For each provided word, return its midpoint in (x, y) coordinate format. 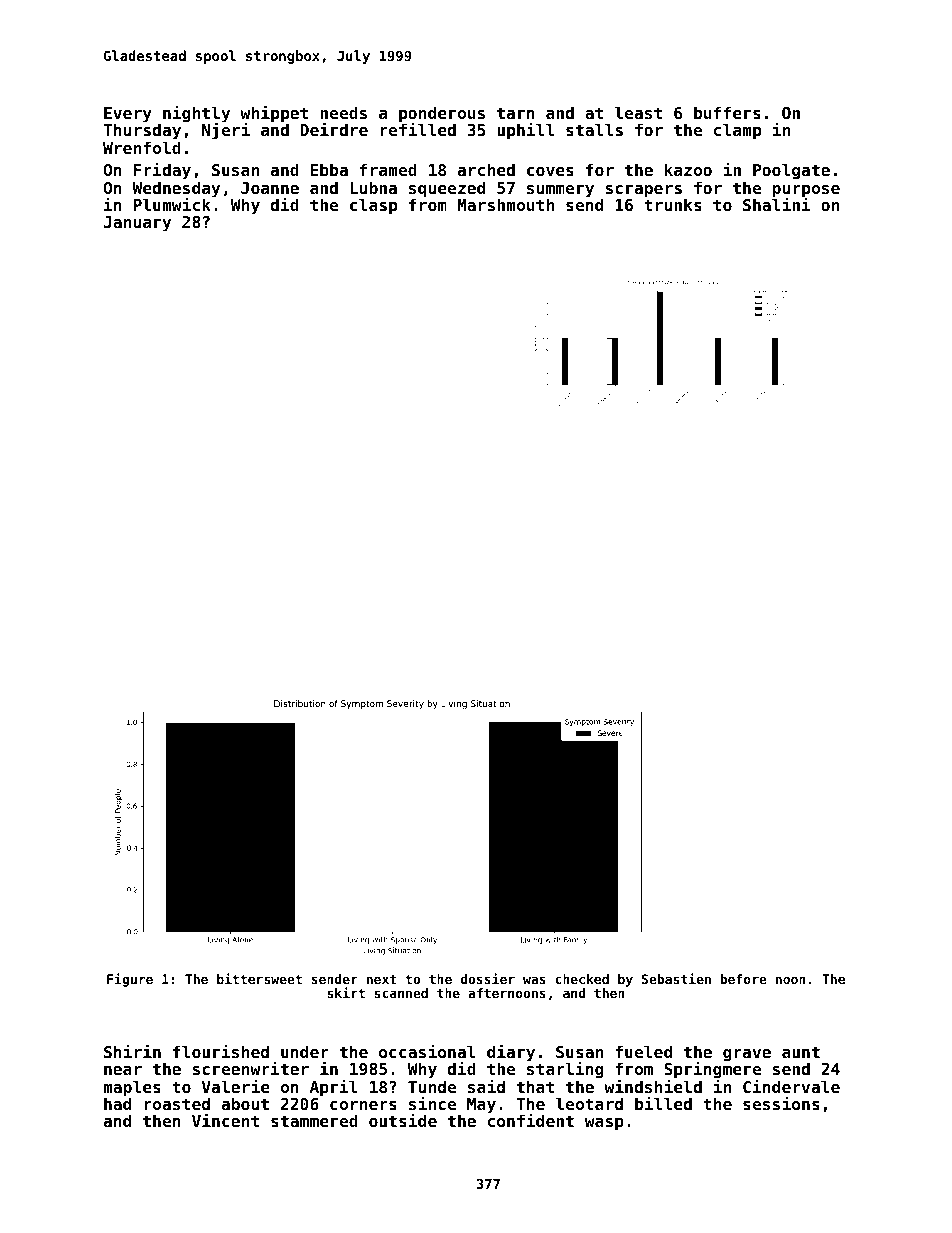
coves (550, 171)
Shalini (777, 204)
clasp (373, 206)
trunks (673, 204)
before (743, 979)
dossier (488, 978)
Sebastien (676, 978)
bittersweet (259, 978)
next (381, 979)
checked (582, 979)
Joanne (270, 188)
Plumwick (172, 204)
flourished (221, 1051)
